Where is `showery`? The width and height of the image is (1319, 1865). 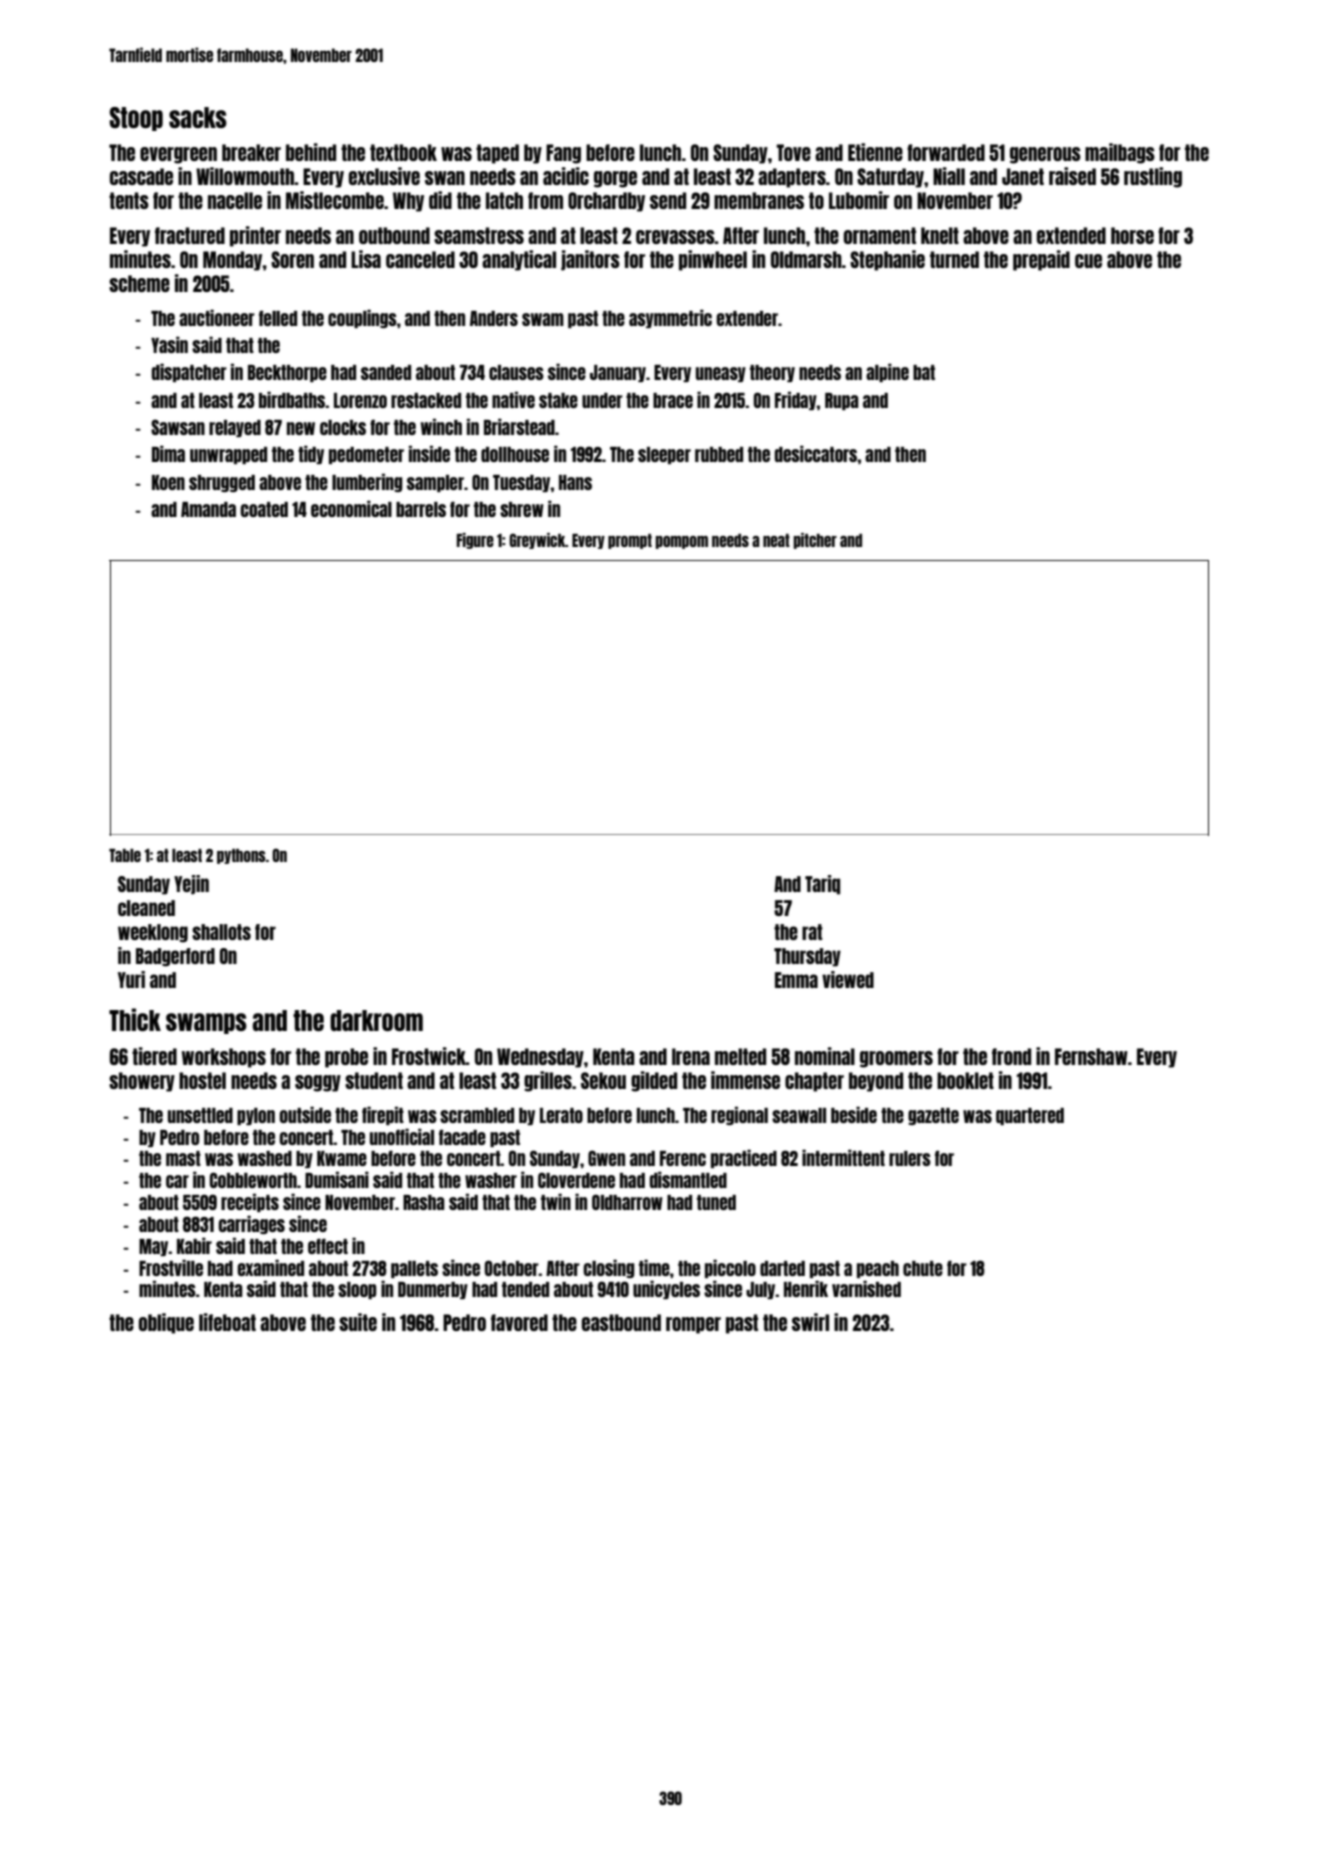 showery is located at coordinates (142, 1082).
